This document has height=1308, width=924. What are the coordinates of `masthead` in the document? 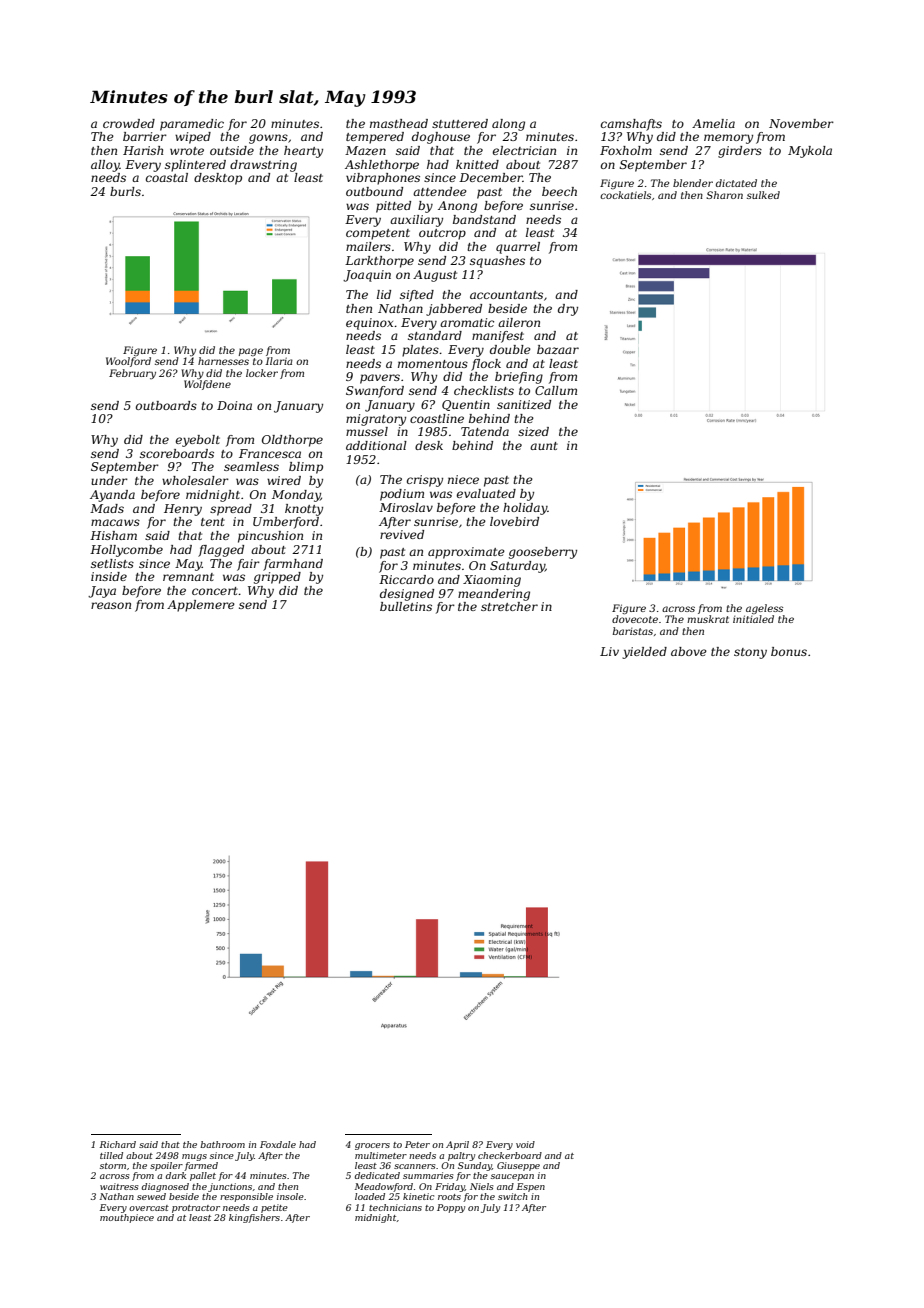 It's located at (399, 123).
